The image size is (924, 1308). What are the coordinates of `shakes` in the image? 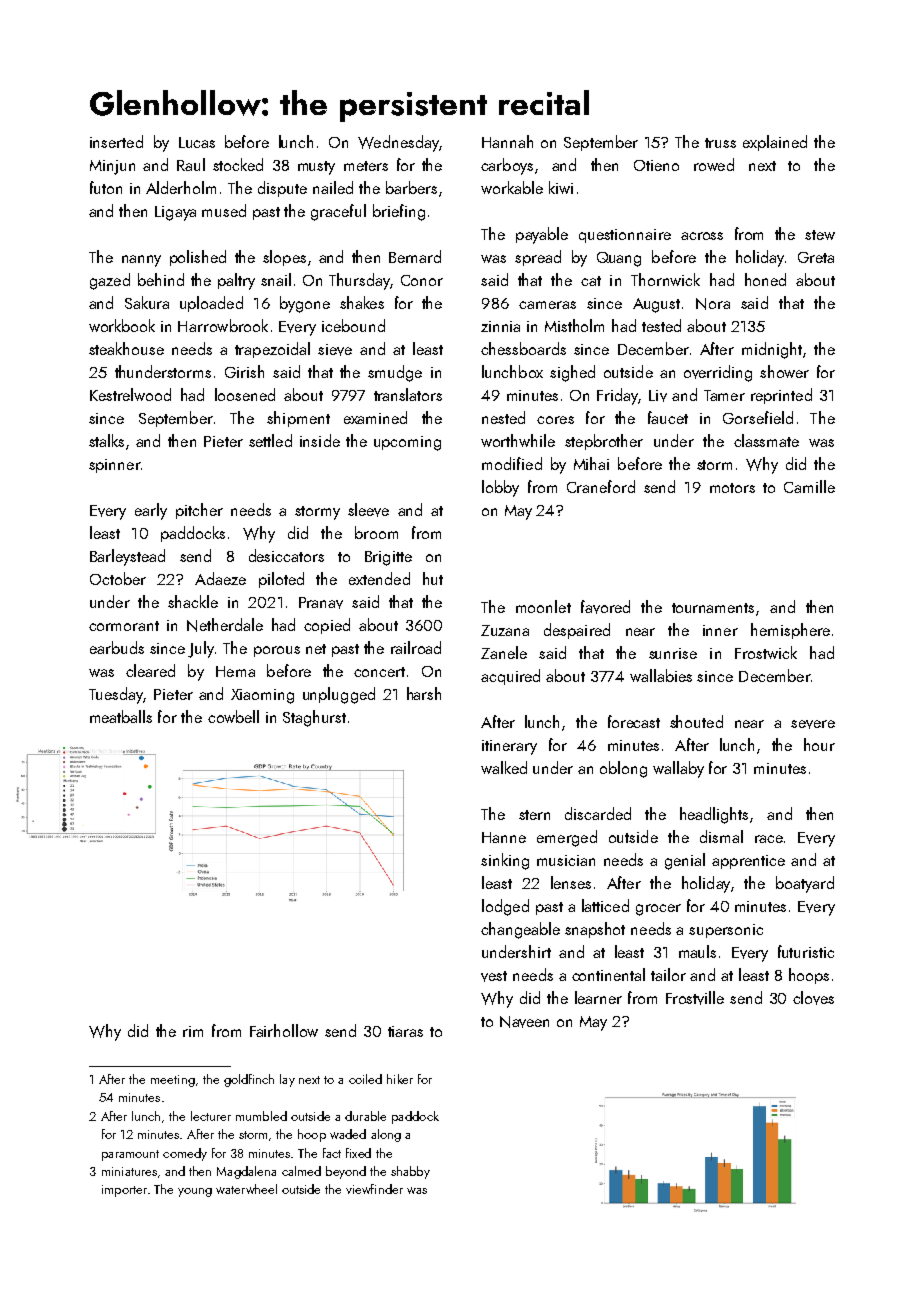 It's located at (362, 302).
